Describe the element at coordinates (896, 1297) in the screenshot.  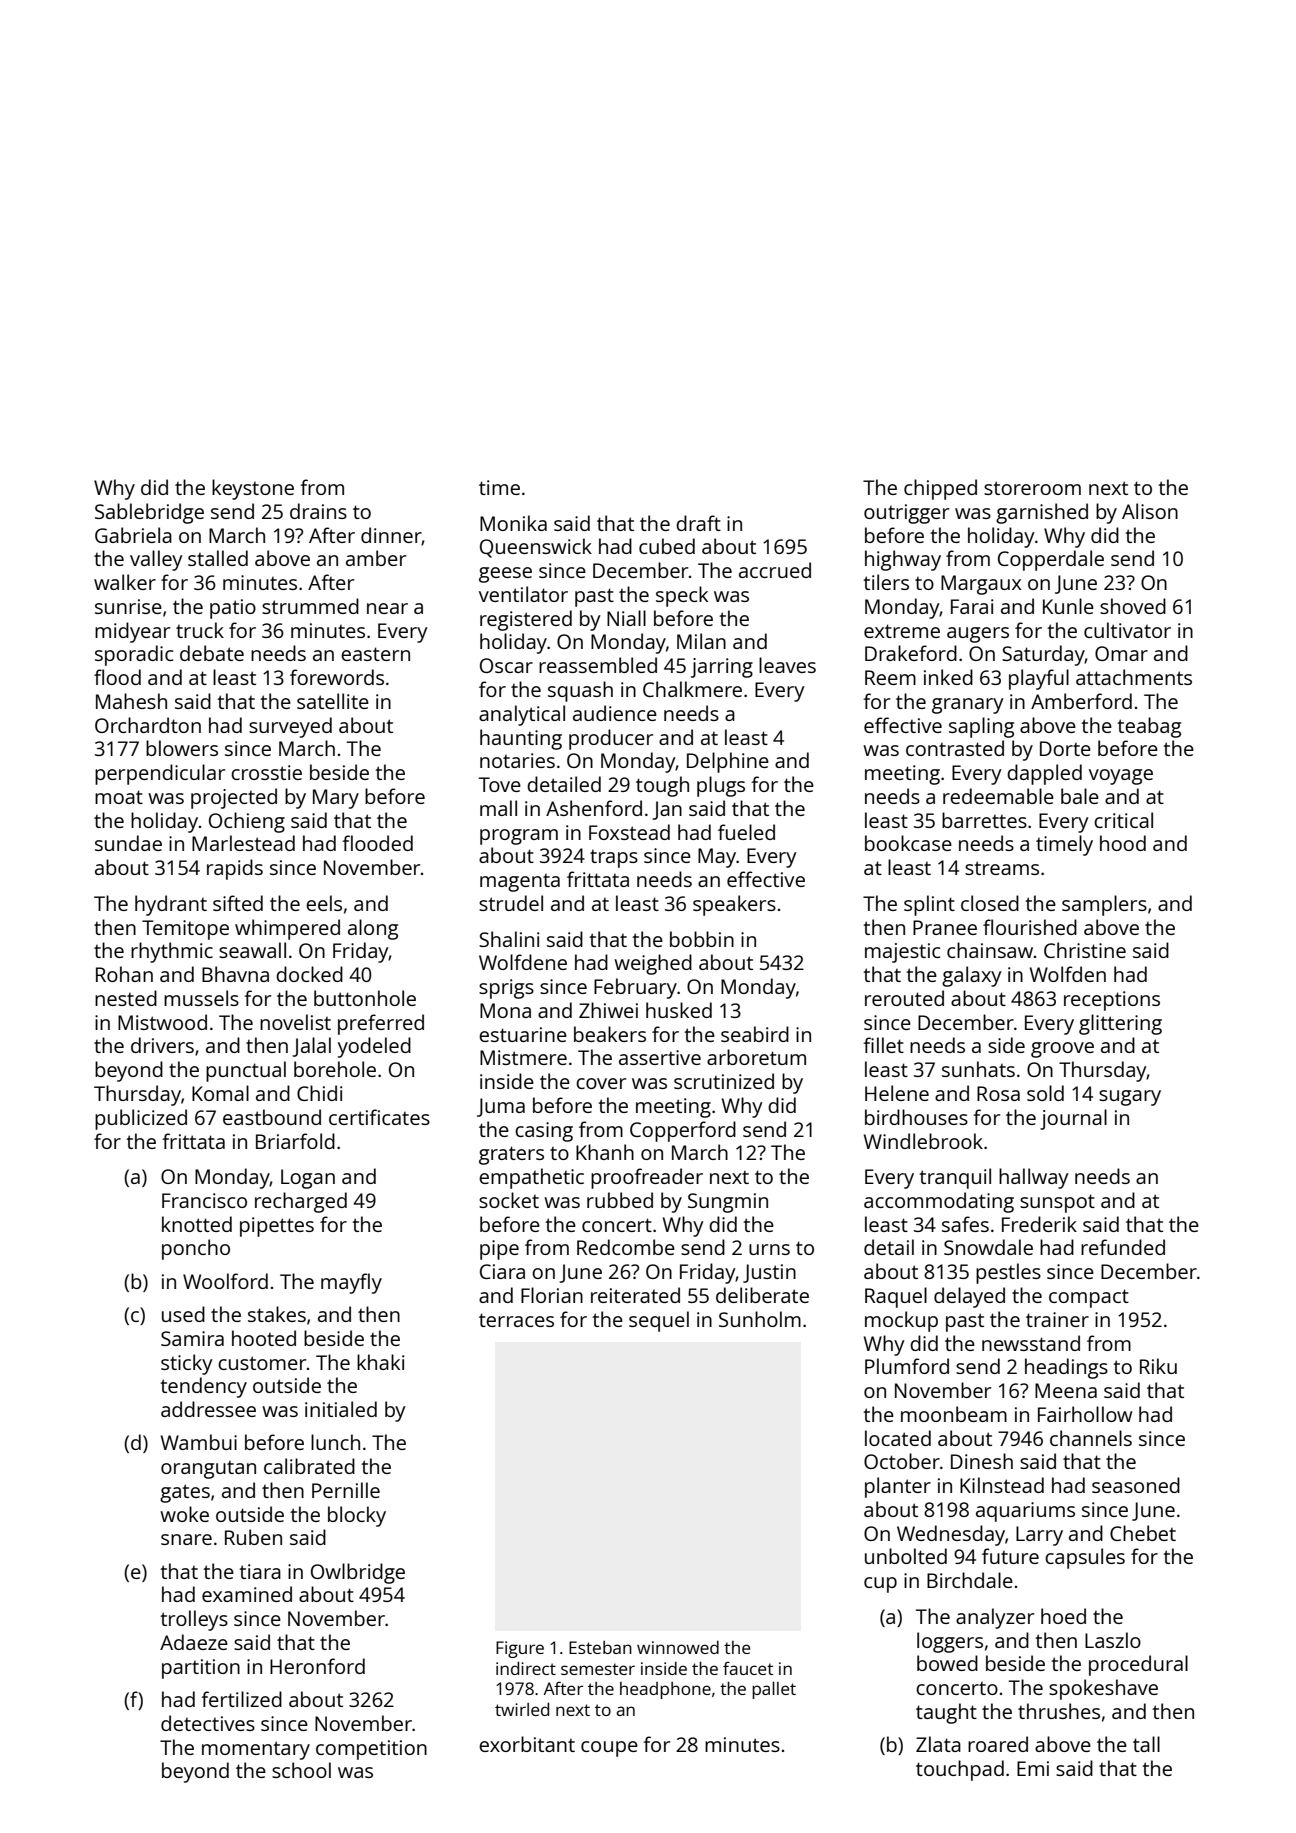
I see `Raquel` at that location.
